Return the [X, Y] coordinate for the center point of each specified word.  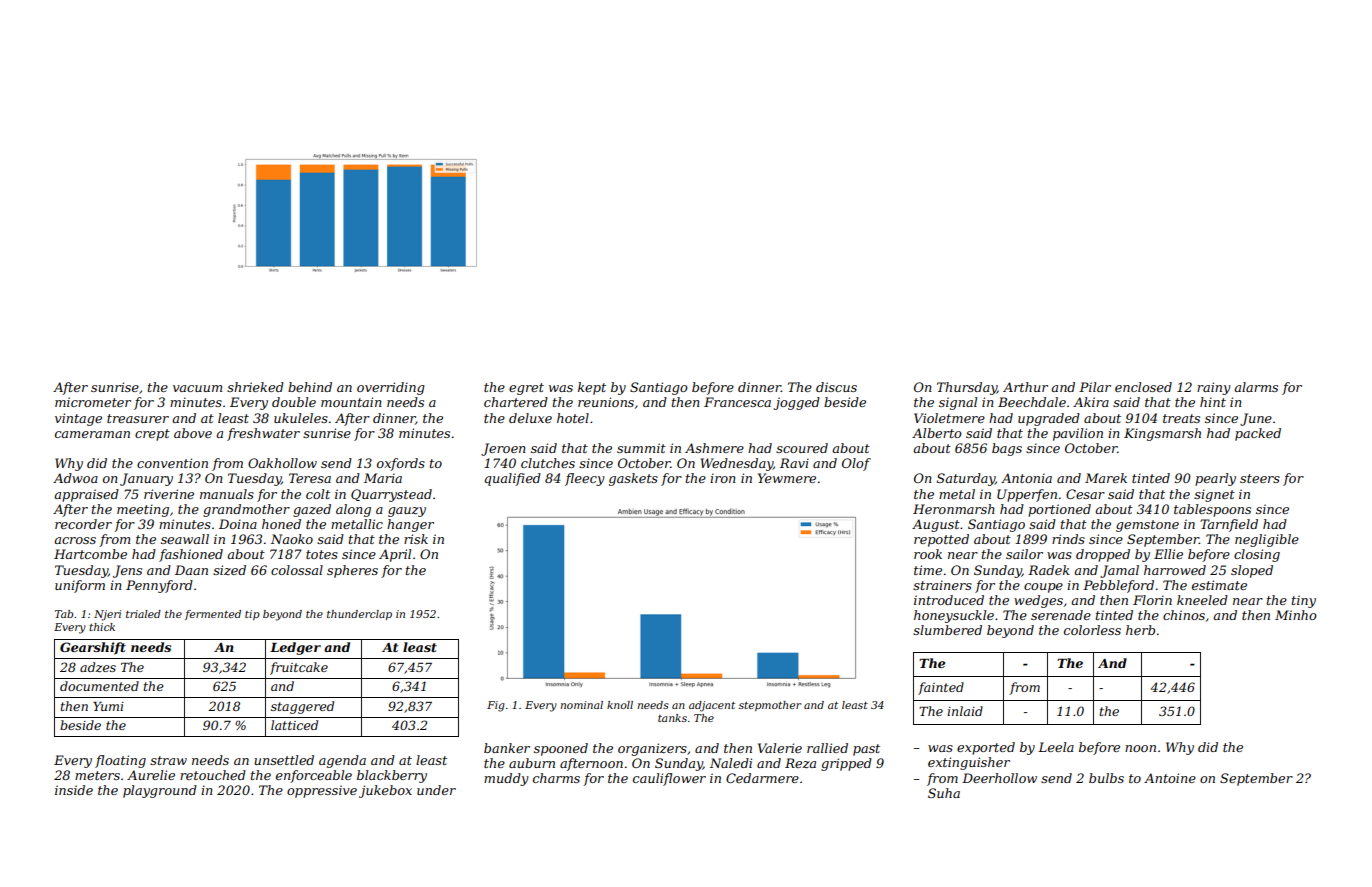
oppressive [322, 791]
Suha [944, 793]
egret [526, 389]
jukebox [385, 791]
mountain [351, 402]
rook [928, 554]
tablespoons [1212, 510]
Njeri [107, 615]
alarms [1256, 387]
